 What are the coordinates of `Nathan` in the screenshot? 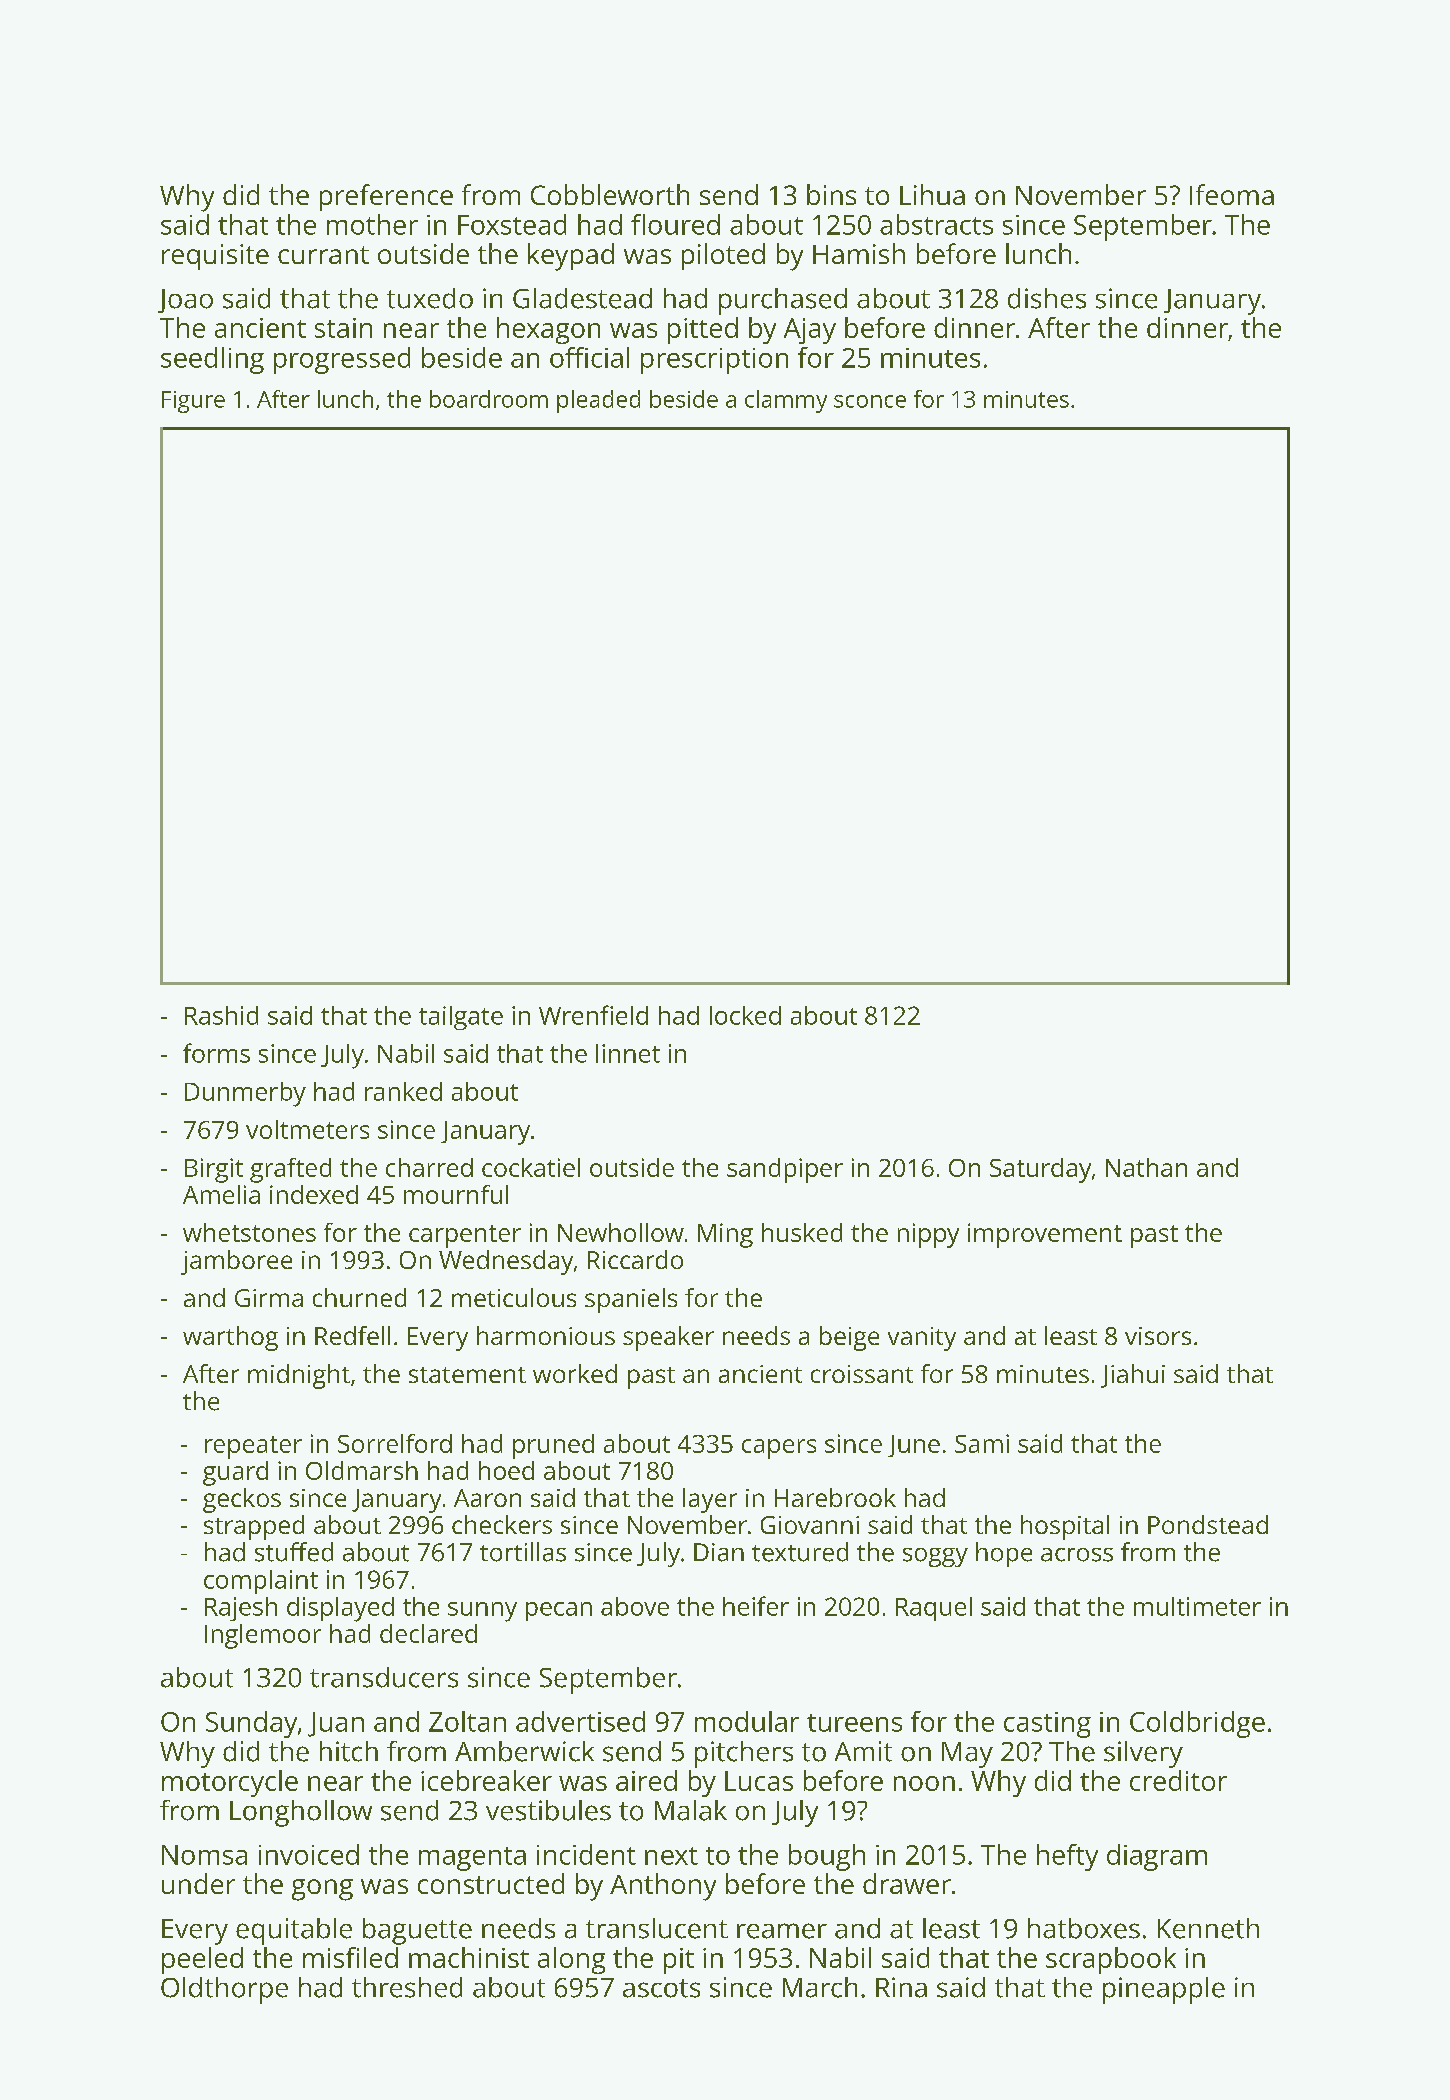 It's located at (1146, 1167).
